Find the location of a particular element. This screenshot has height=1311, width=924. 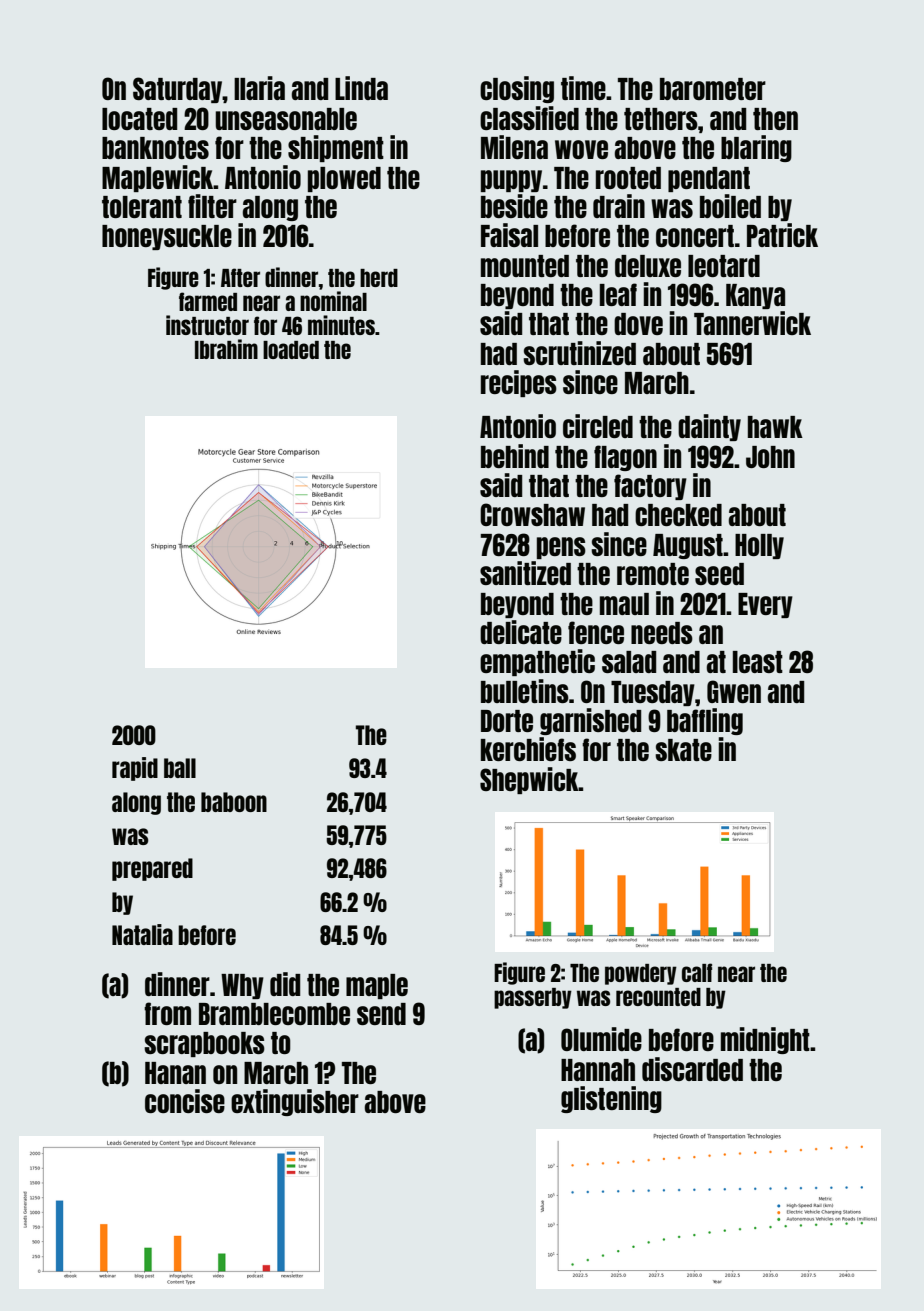

concise is located at coordinates (185, 1101).
